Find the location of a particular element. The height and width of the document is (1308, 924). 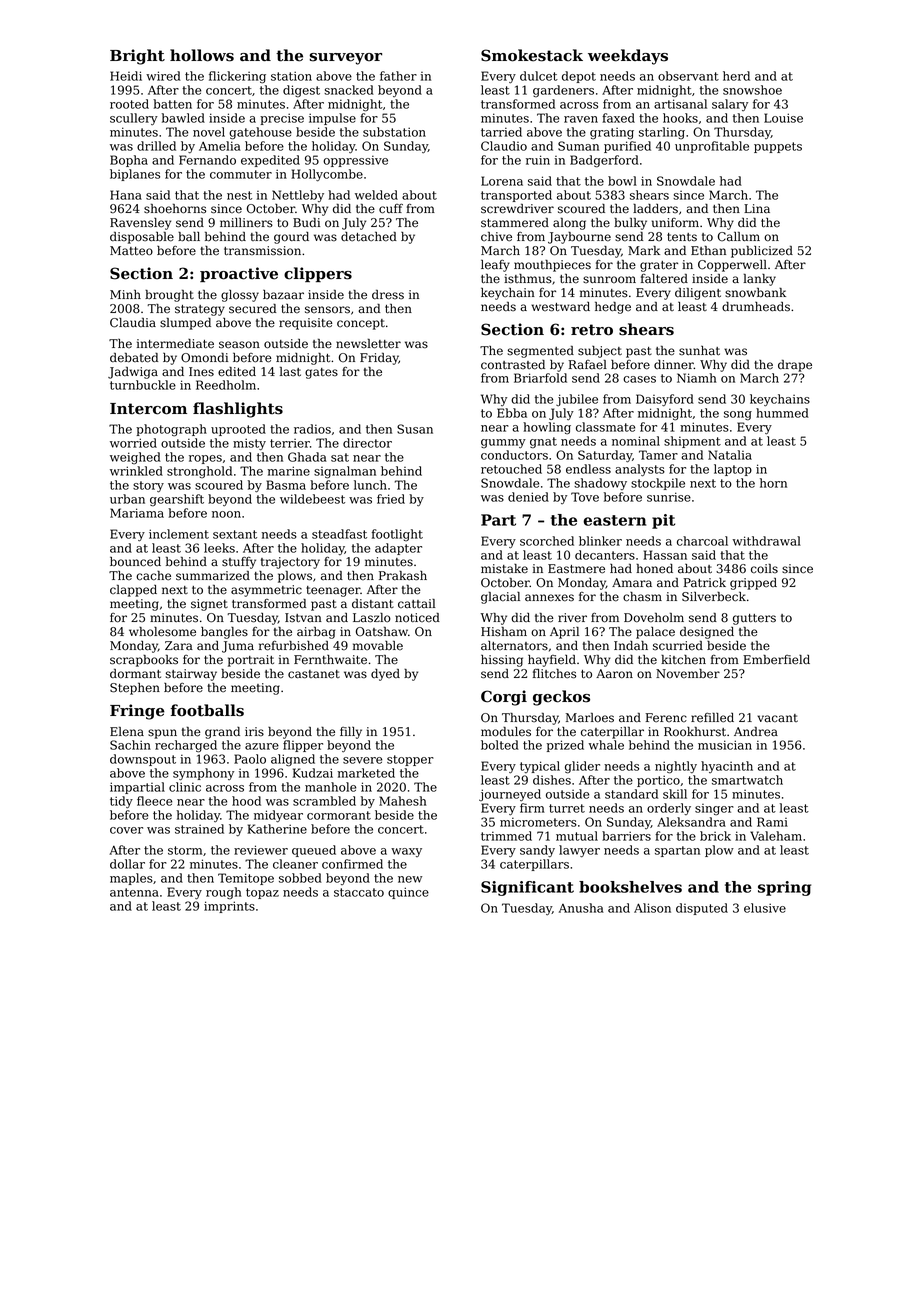

milliners is located at coordinates (246, 222).
